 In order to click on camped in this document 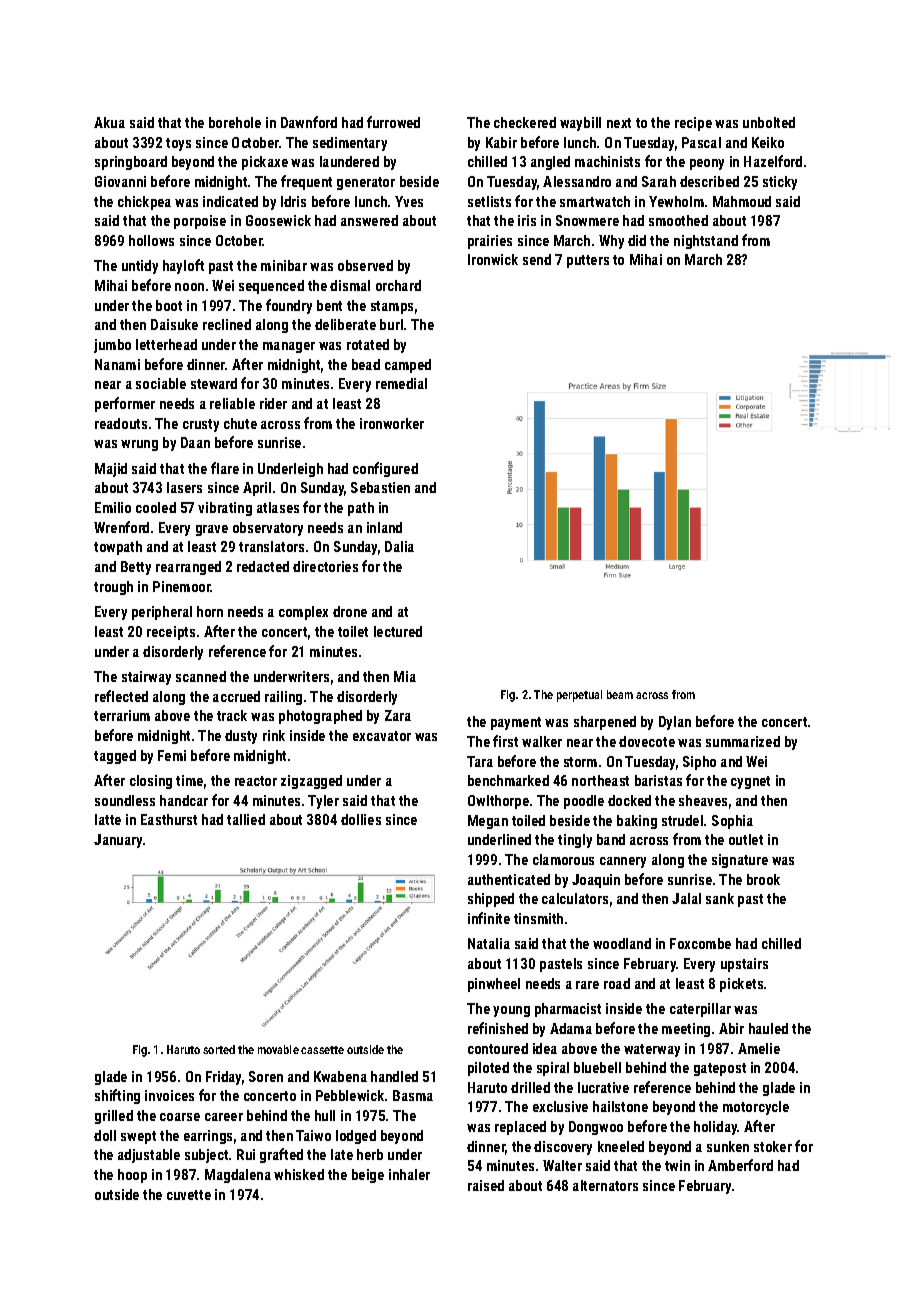, I will do `click(408, 366)`.
